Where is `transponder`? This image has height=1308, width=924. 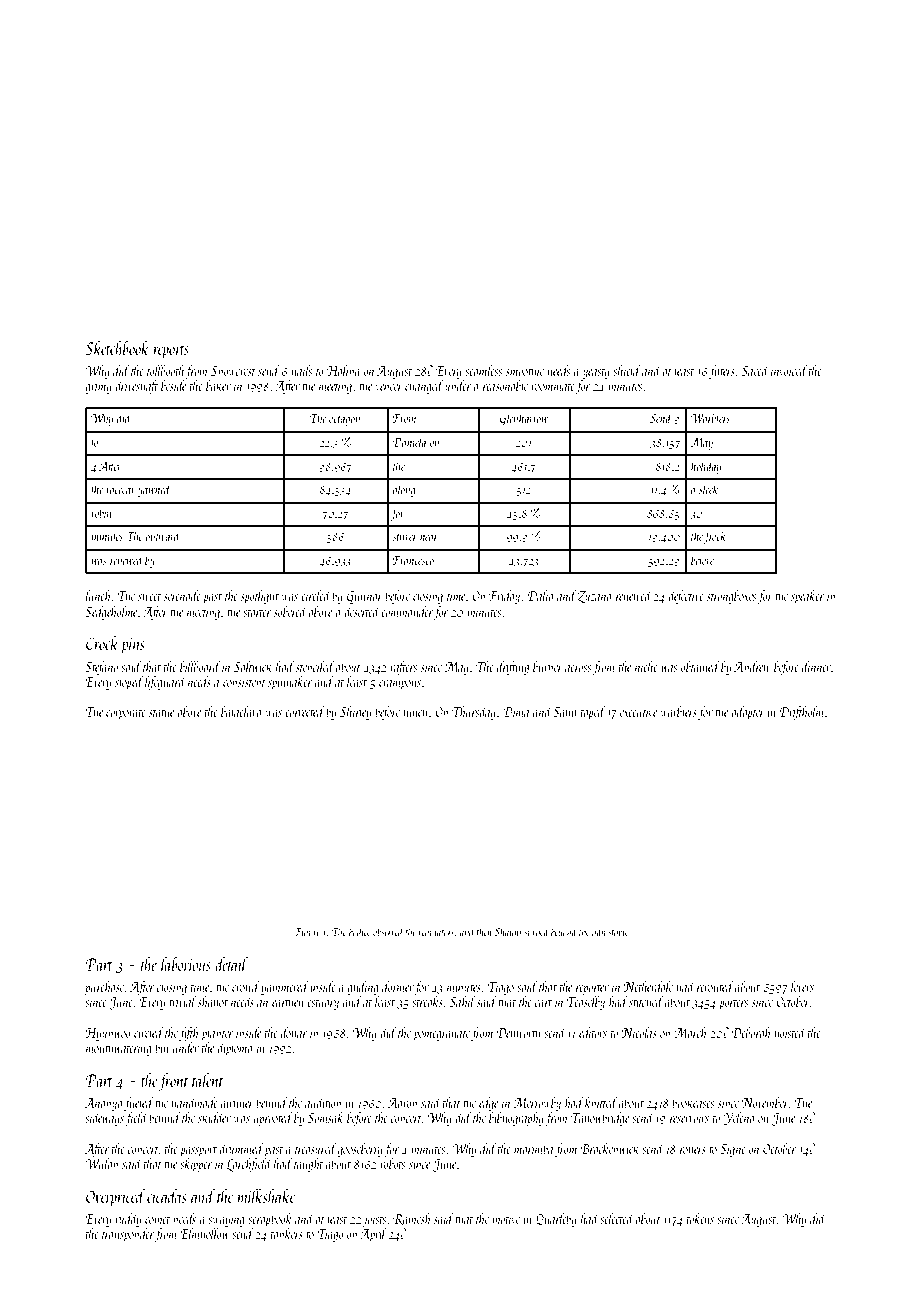
transponder is located at coordinates (128, 1235).
